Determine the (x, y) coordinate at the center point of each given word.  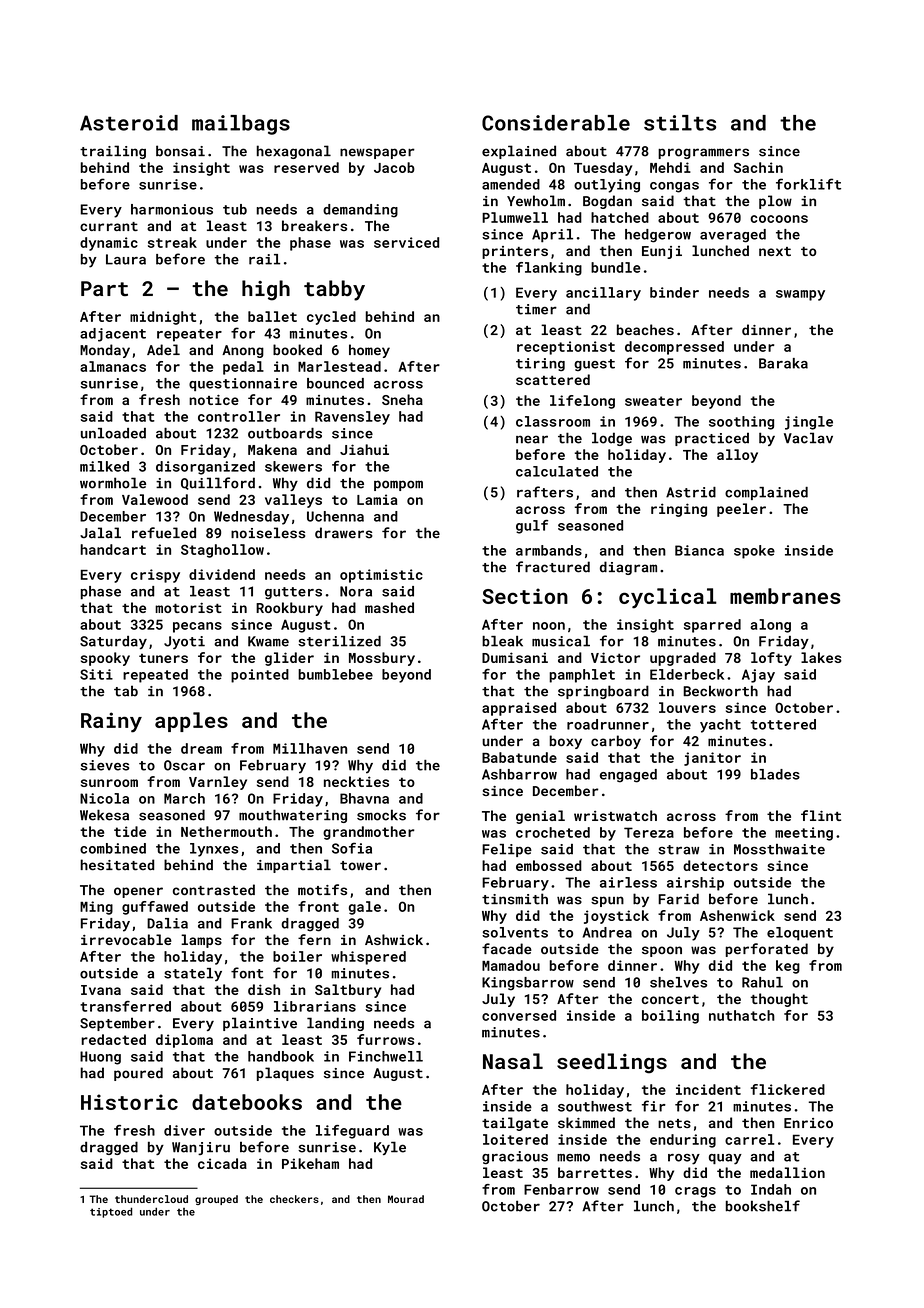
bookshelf (763, 1206)
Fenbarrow (561, 1189)
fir (654, 1106)
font (247, 973)
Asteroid (129, 123)
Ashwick (394, 939)
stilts (680, 123)
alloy (737, 456)
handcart (113, 549)
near (532, 439)
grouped (216, 1200)
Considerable (556, 123)
